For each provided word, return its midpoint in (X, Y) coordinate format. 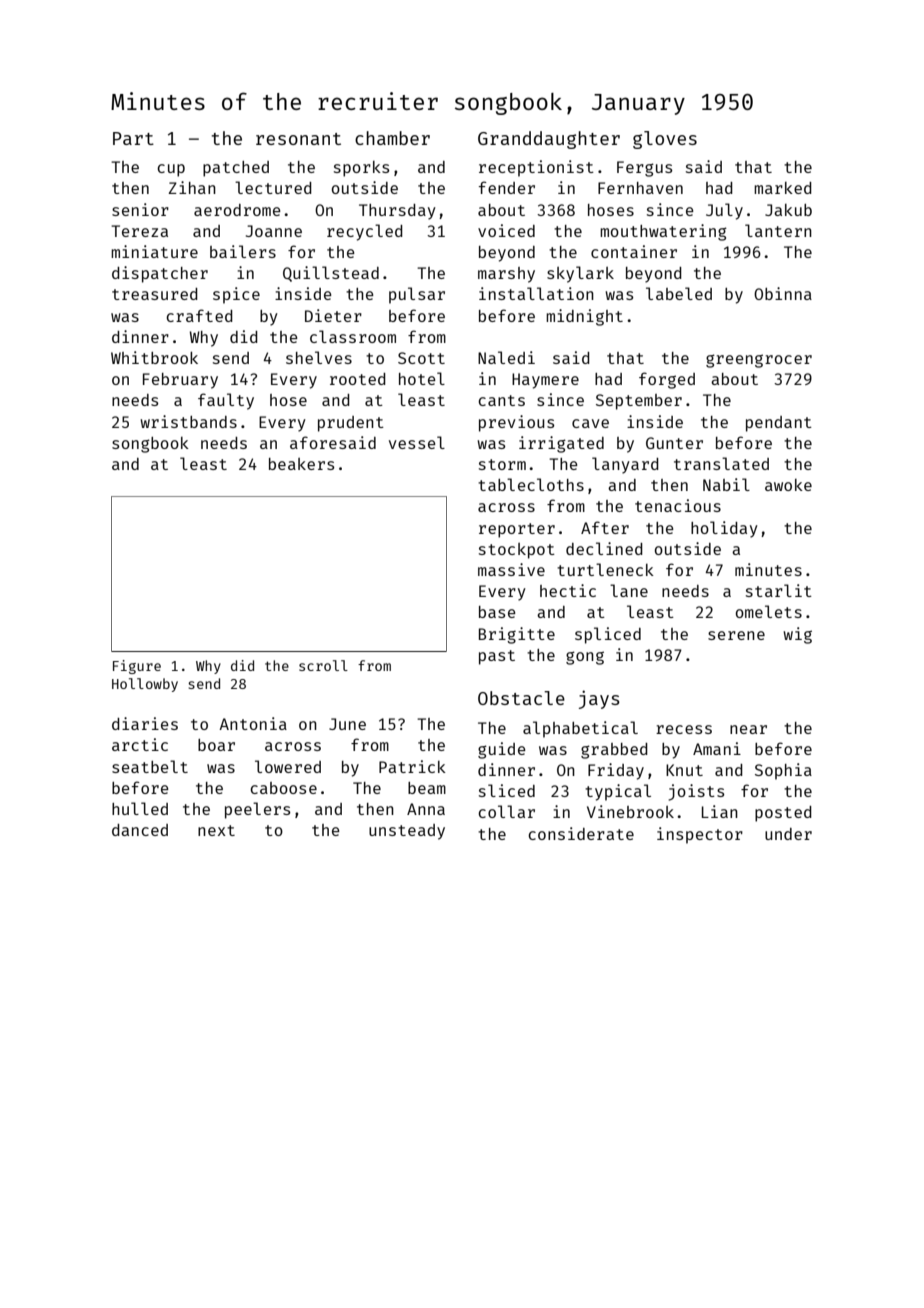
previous (516, 423)
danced (140, 830)
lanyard (625, 465)
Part (133, 138)
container (634, 251)
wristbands (188, 421)
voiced (506, 230)
